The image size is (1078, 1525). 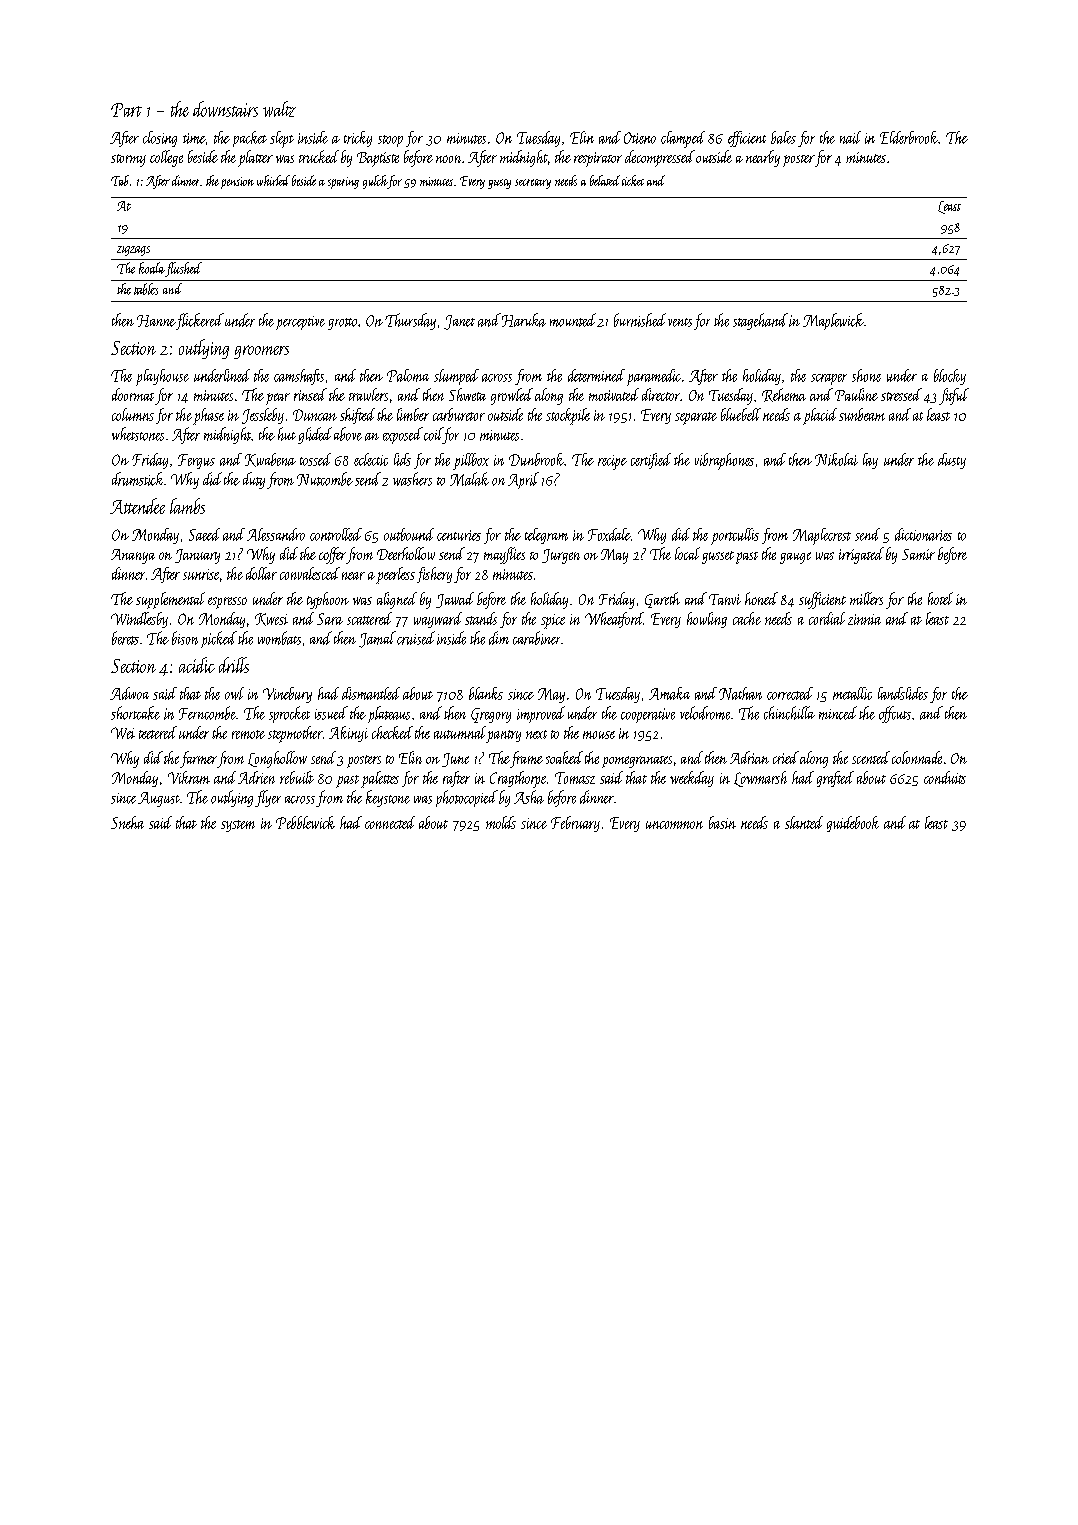 I want to click on stoop, so click(x=390, y=141).
